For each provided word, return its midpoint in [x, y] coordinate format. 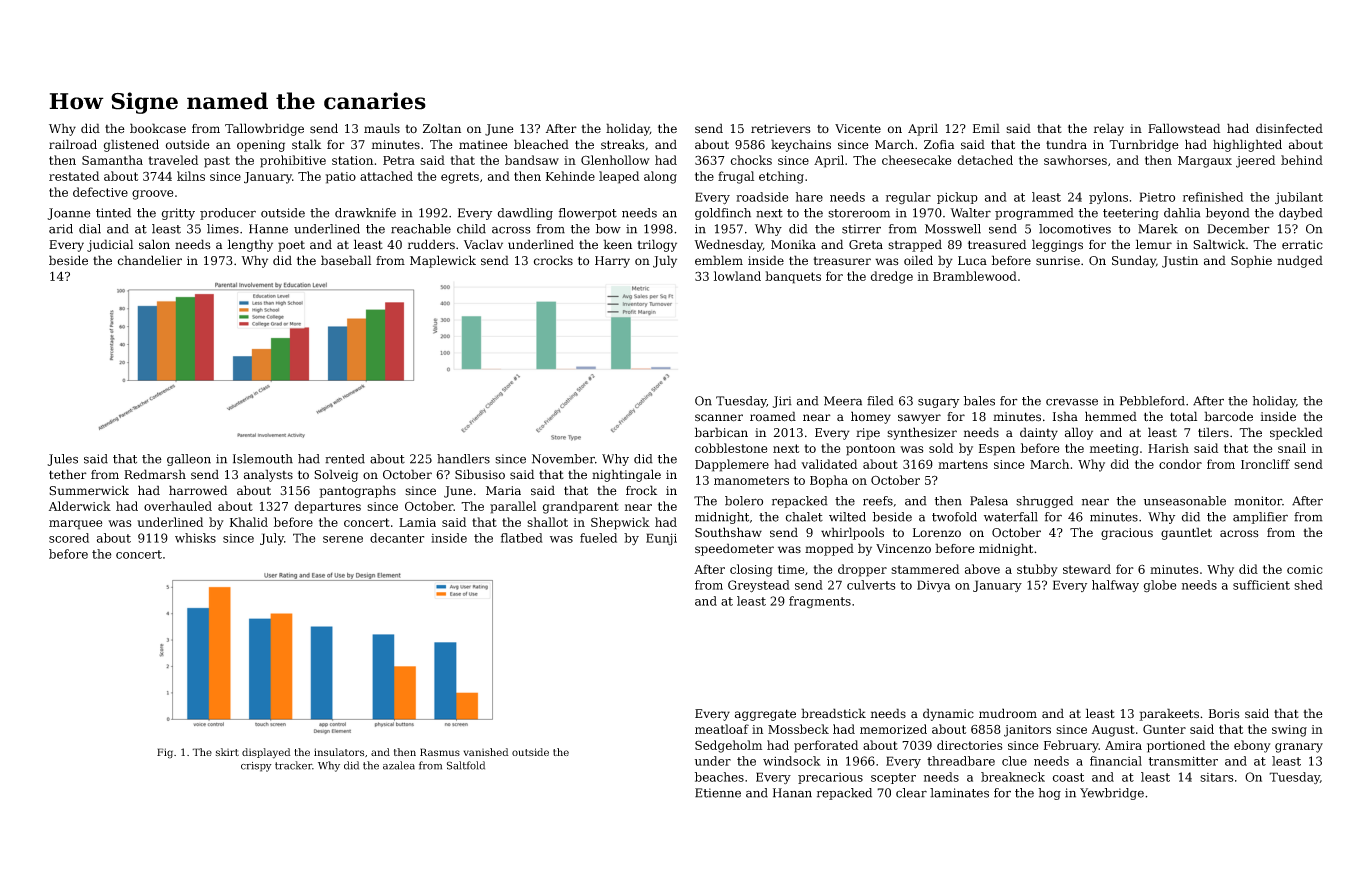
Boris [1224, 714]
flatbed [522, 538]
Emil [986, 128]
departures [327, 507]
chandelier [150, 260]
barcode [1228, 416]
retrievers [781, 129]
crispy [256, 767]
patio [340, 178]
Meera [843, 401]
